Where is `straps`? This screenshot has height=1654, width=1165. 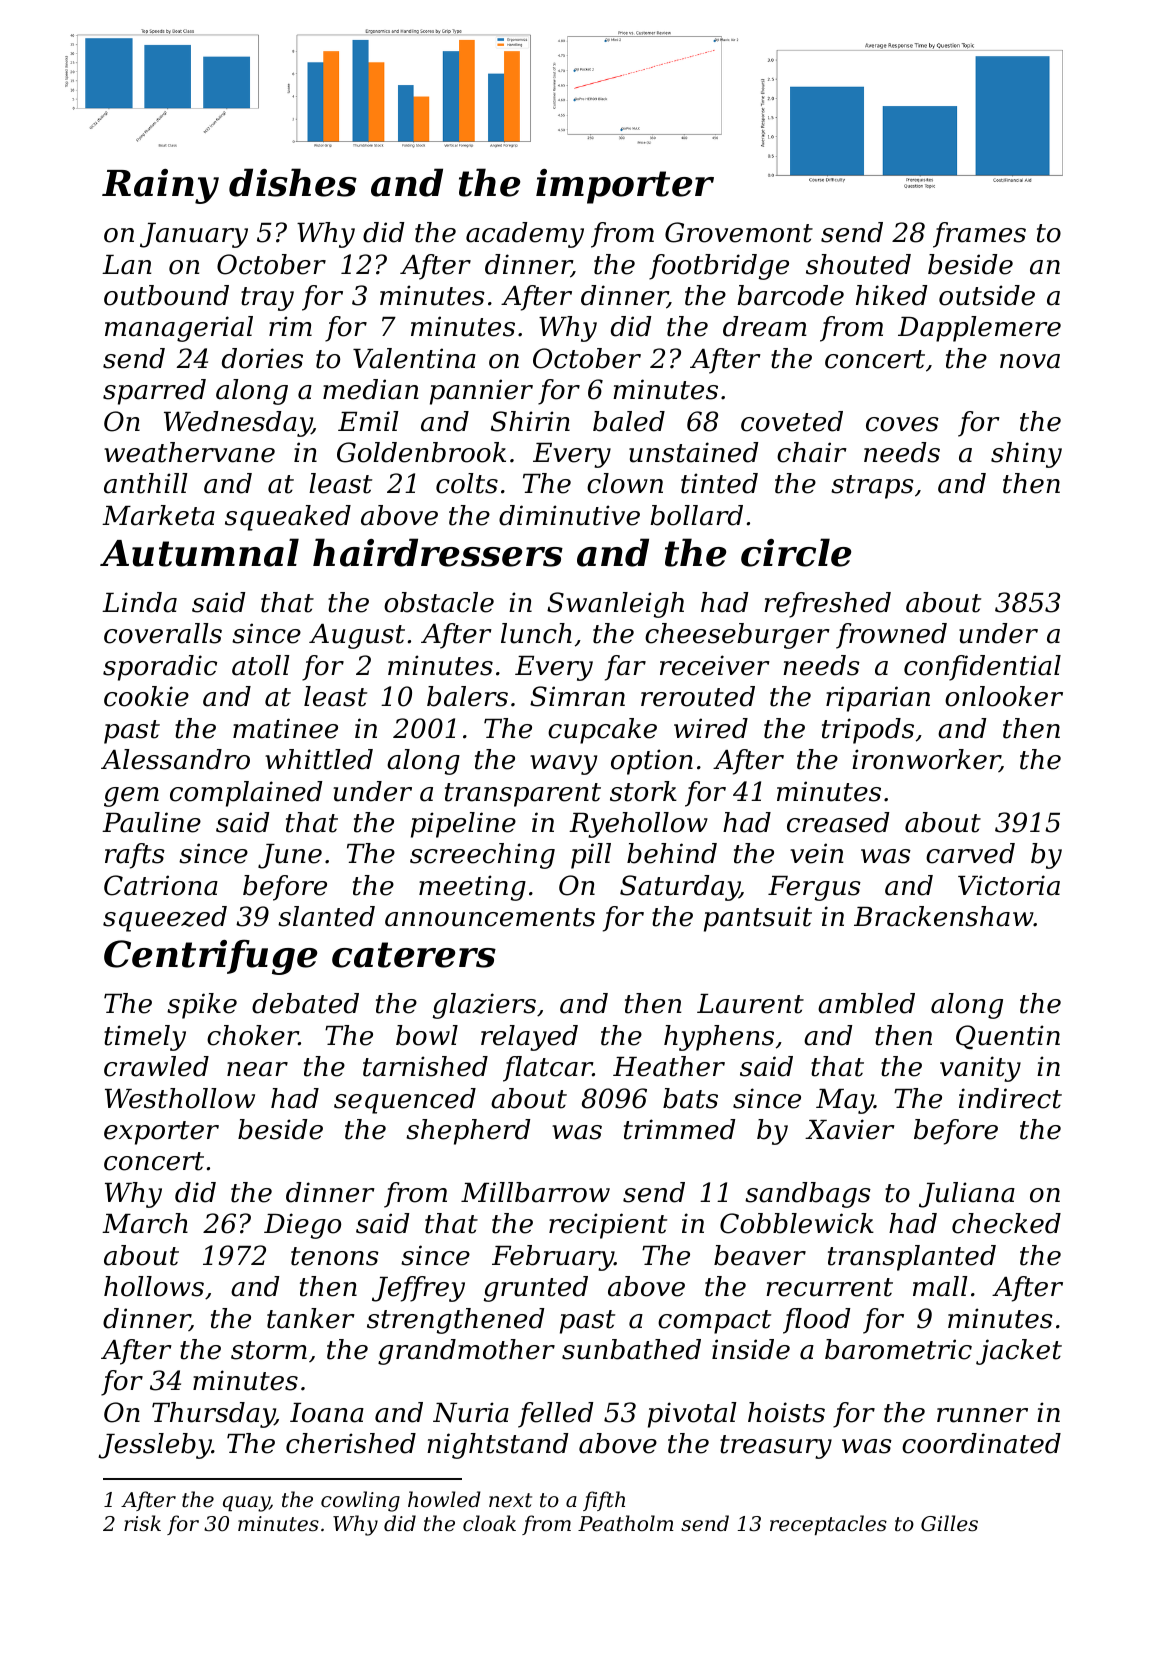 straps is located at coordinates (872, 487).
